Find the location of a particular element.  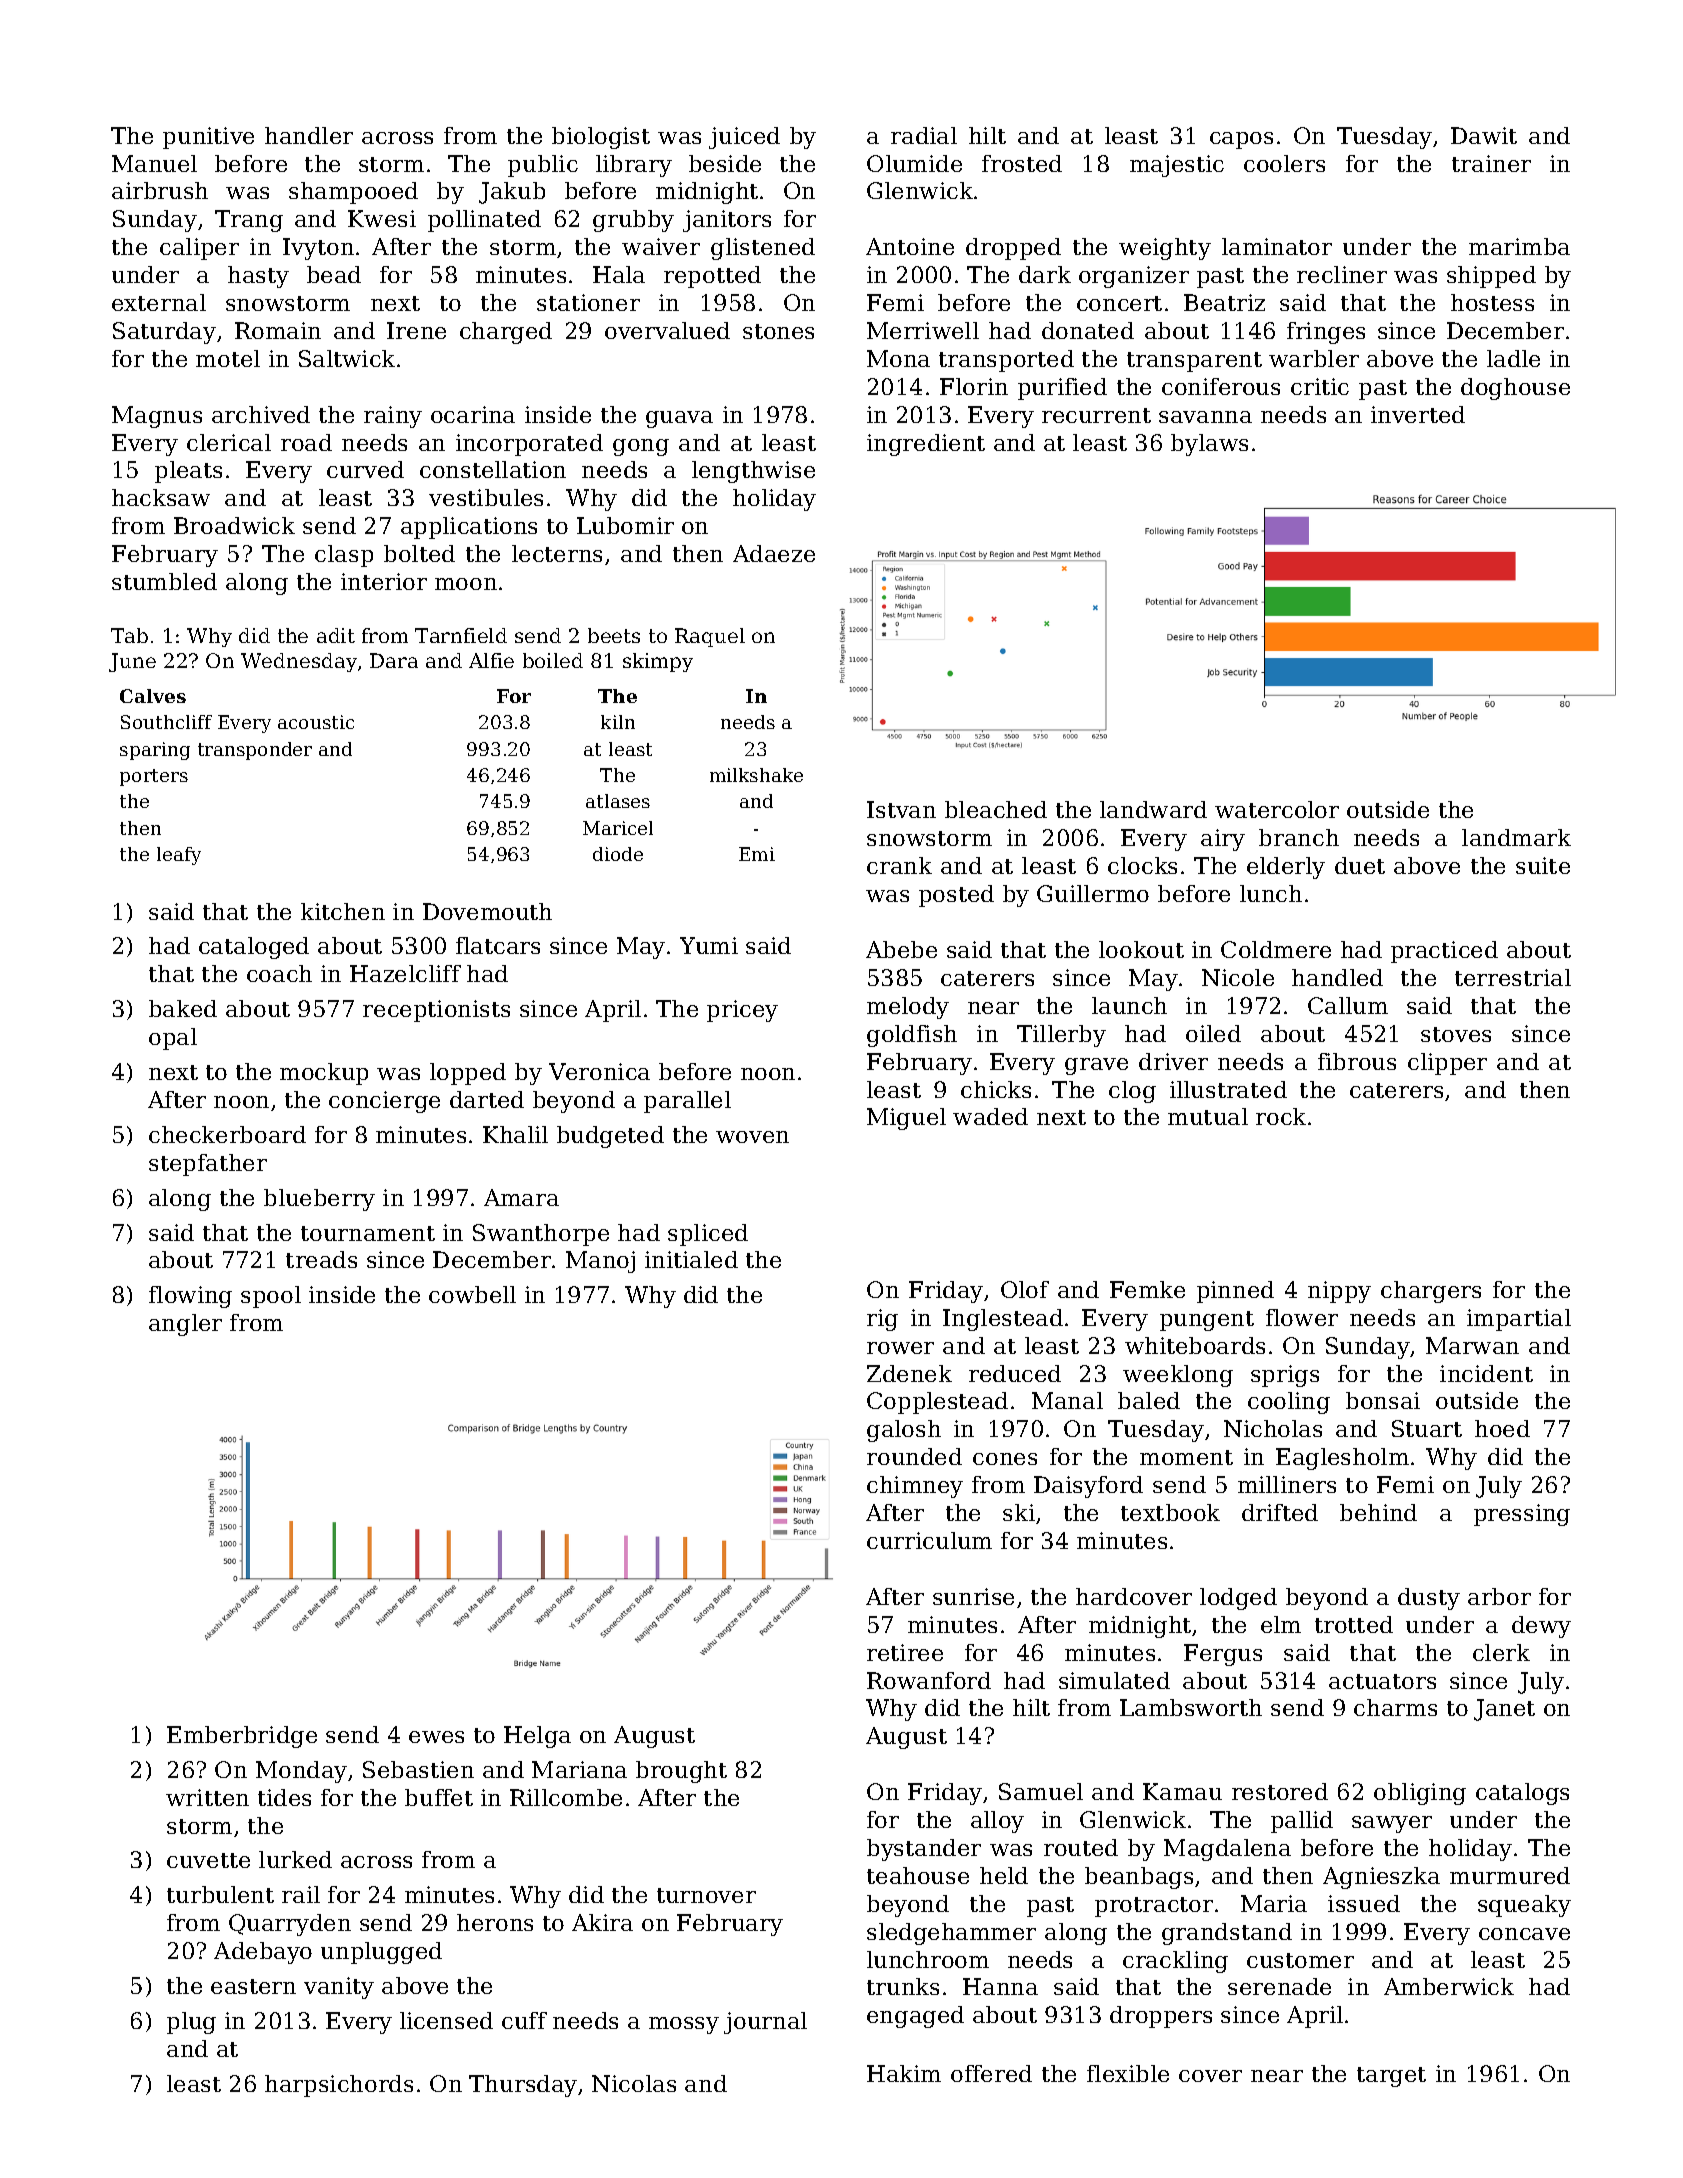

Nicolas is located at coordinates (634, 2083).
